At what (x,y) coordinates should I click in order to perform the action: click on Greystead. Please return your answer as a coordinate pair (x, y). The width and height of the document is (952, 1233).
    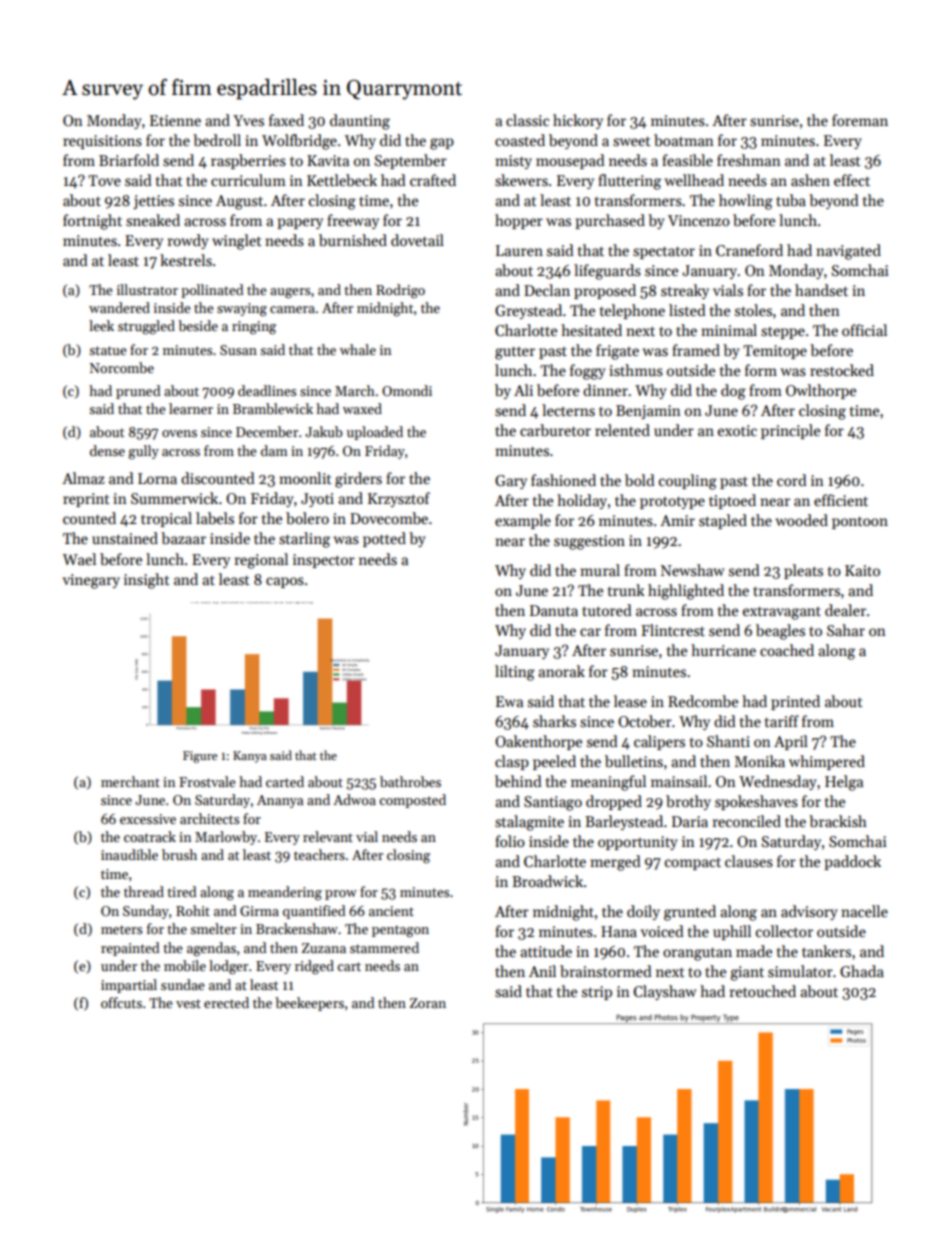
    Looking at the image, I should click on (528, 311).
